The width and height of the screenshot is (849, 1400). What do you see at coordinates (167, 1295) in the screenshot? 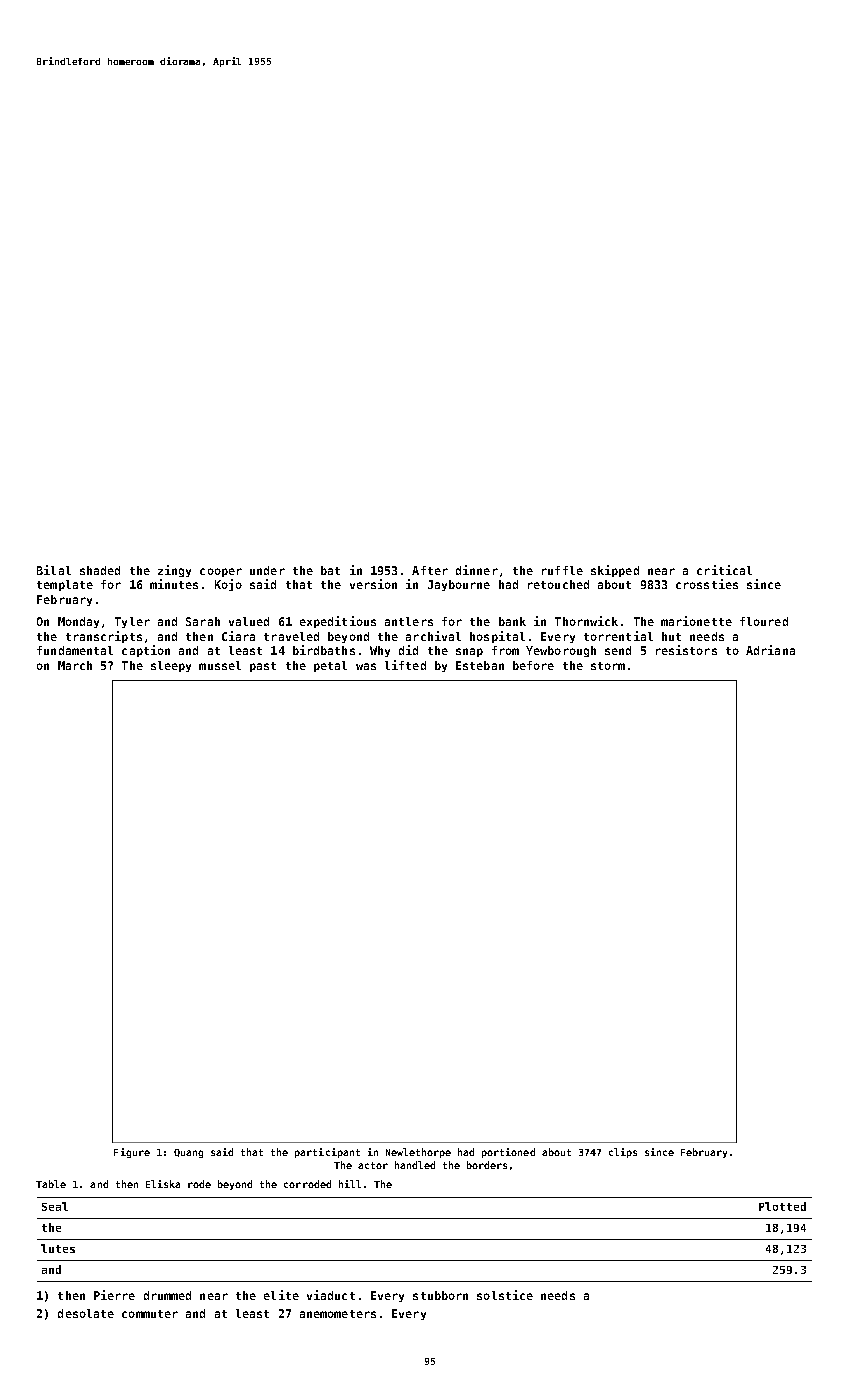
I see `drummed` at bounding box center [167, 1295].
